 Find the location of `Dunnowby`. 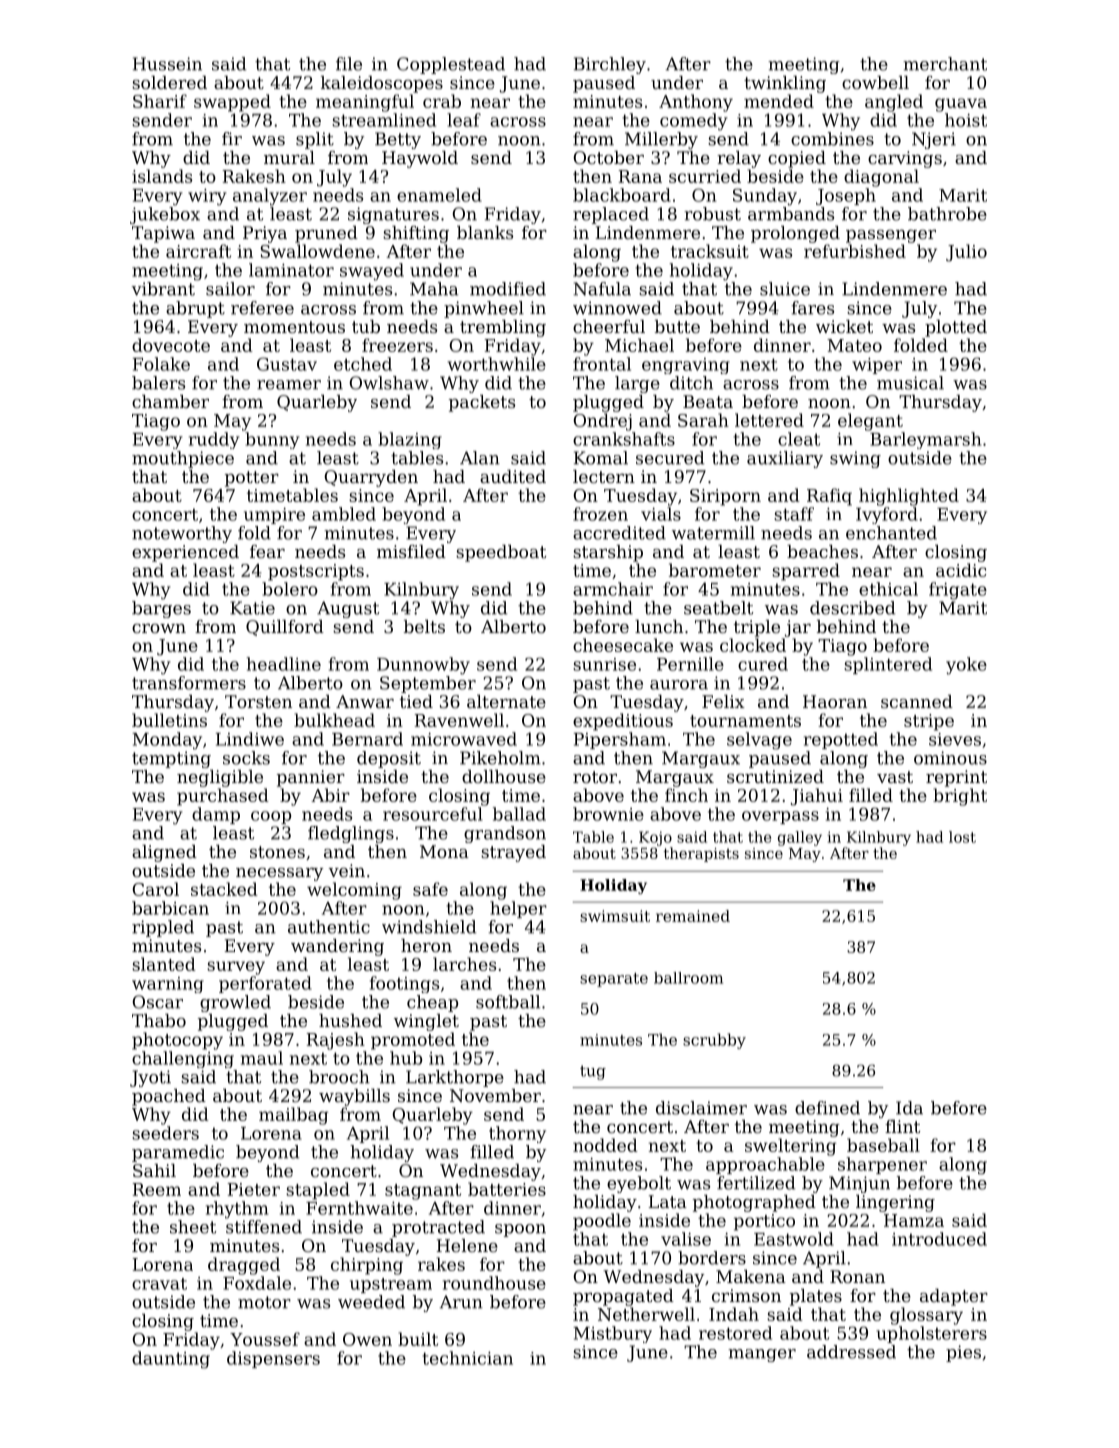

Dunnowby is located at coordinates (423, 666).
